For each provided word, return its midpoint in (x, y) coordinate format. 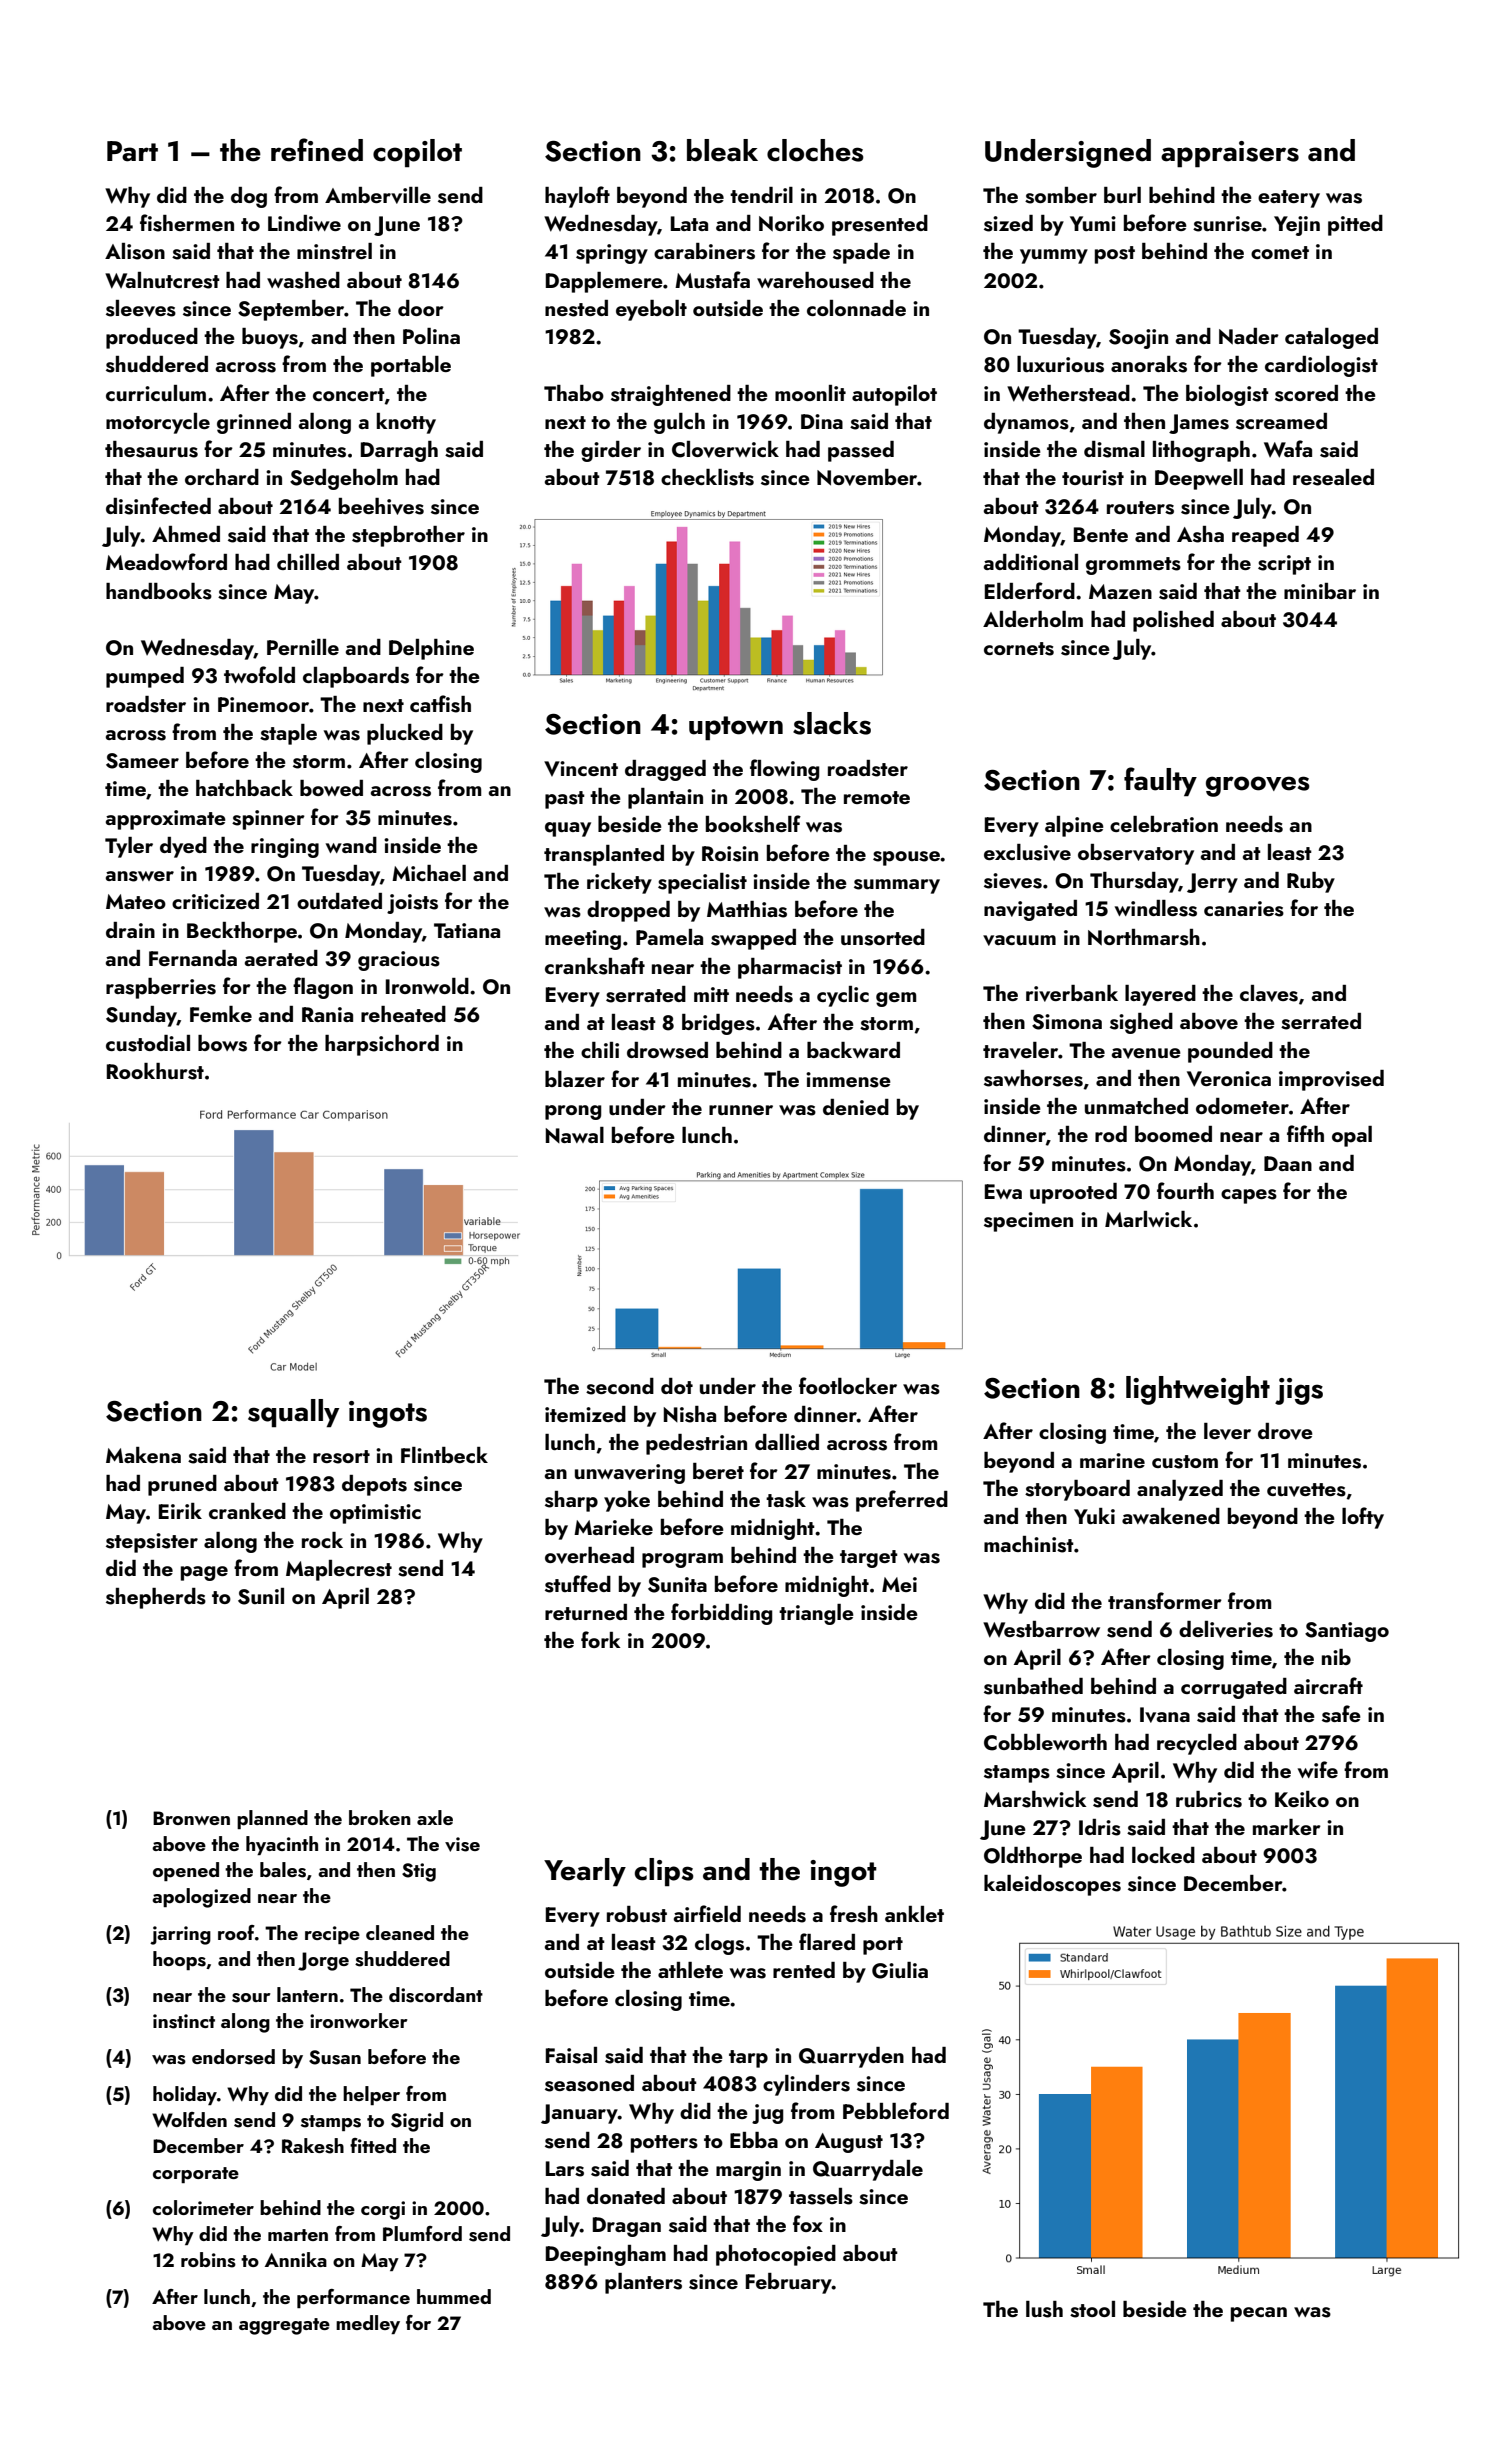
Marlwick (1148, 1219)
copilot (417, 153)
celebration (1164, 824)
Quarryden (851, 2057)
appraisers (1230, 154)
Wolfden (189, 2119)
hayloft (577, 197)
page (204, 1573)
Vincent (581, 768)
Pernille (303, 647)
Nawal (575, 1135)
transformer (1165, 1601)
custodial (148, 1043)
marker (1287, 1827)
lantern (307, 1994)
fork (600, 1639)
